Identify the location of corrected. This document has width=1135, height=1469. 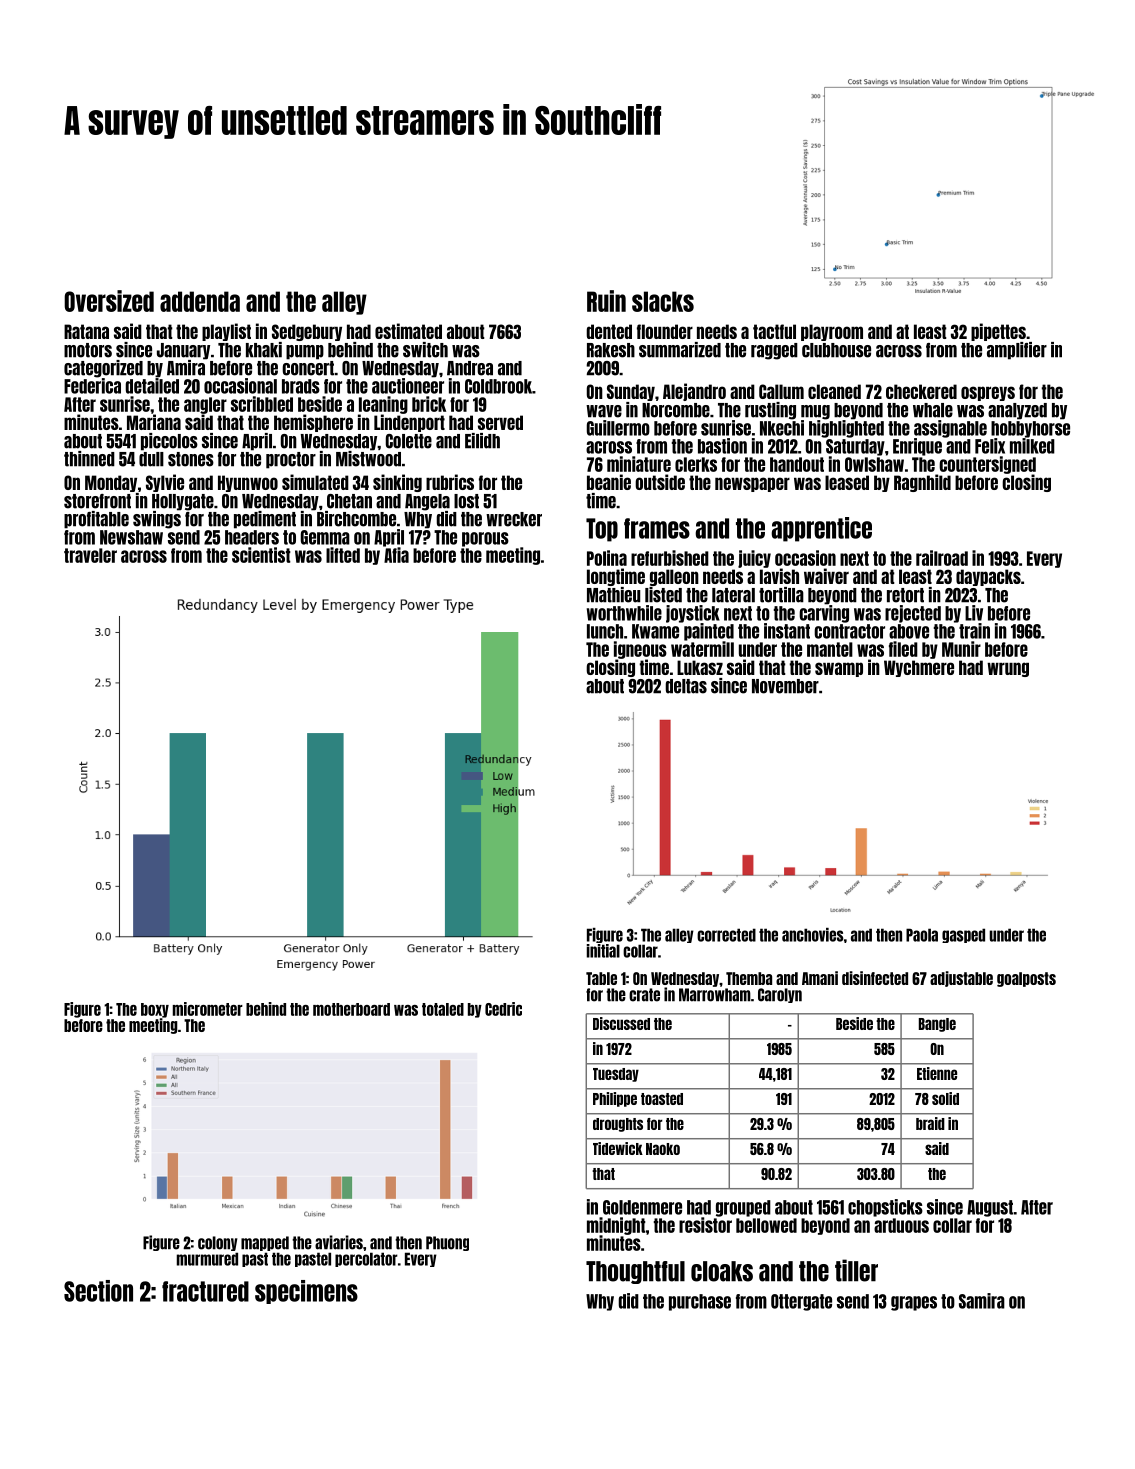
(726, 935).
